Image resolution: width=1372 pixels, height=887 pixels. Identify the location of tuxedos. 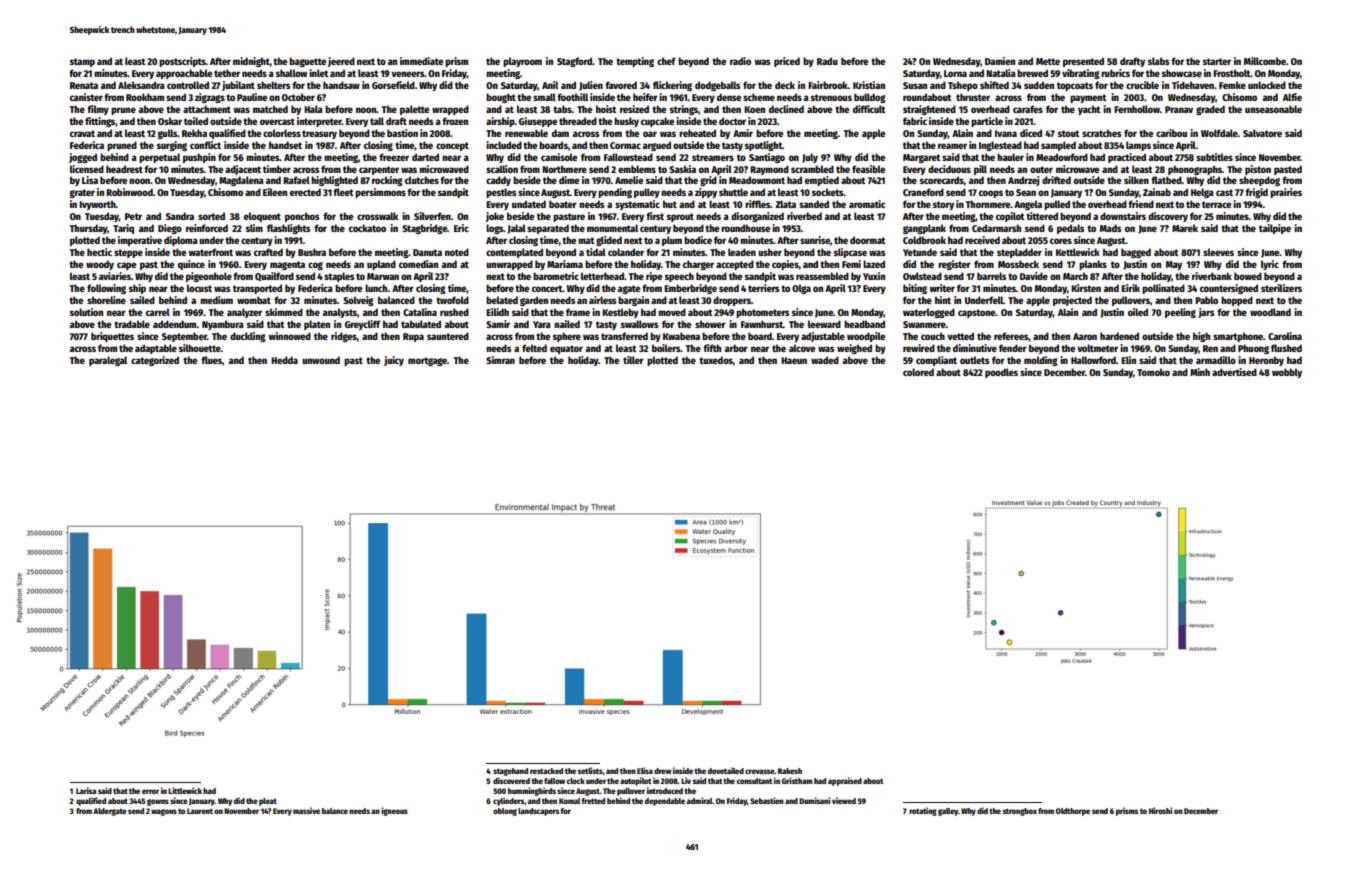
(716, 360).
